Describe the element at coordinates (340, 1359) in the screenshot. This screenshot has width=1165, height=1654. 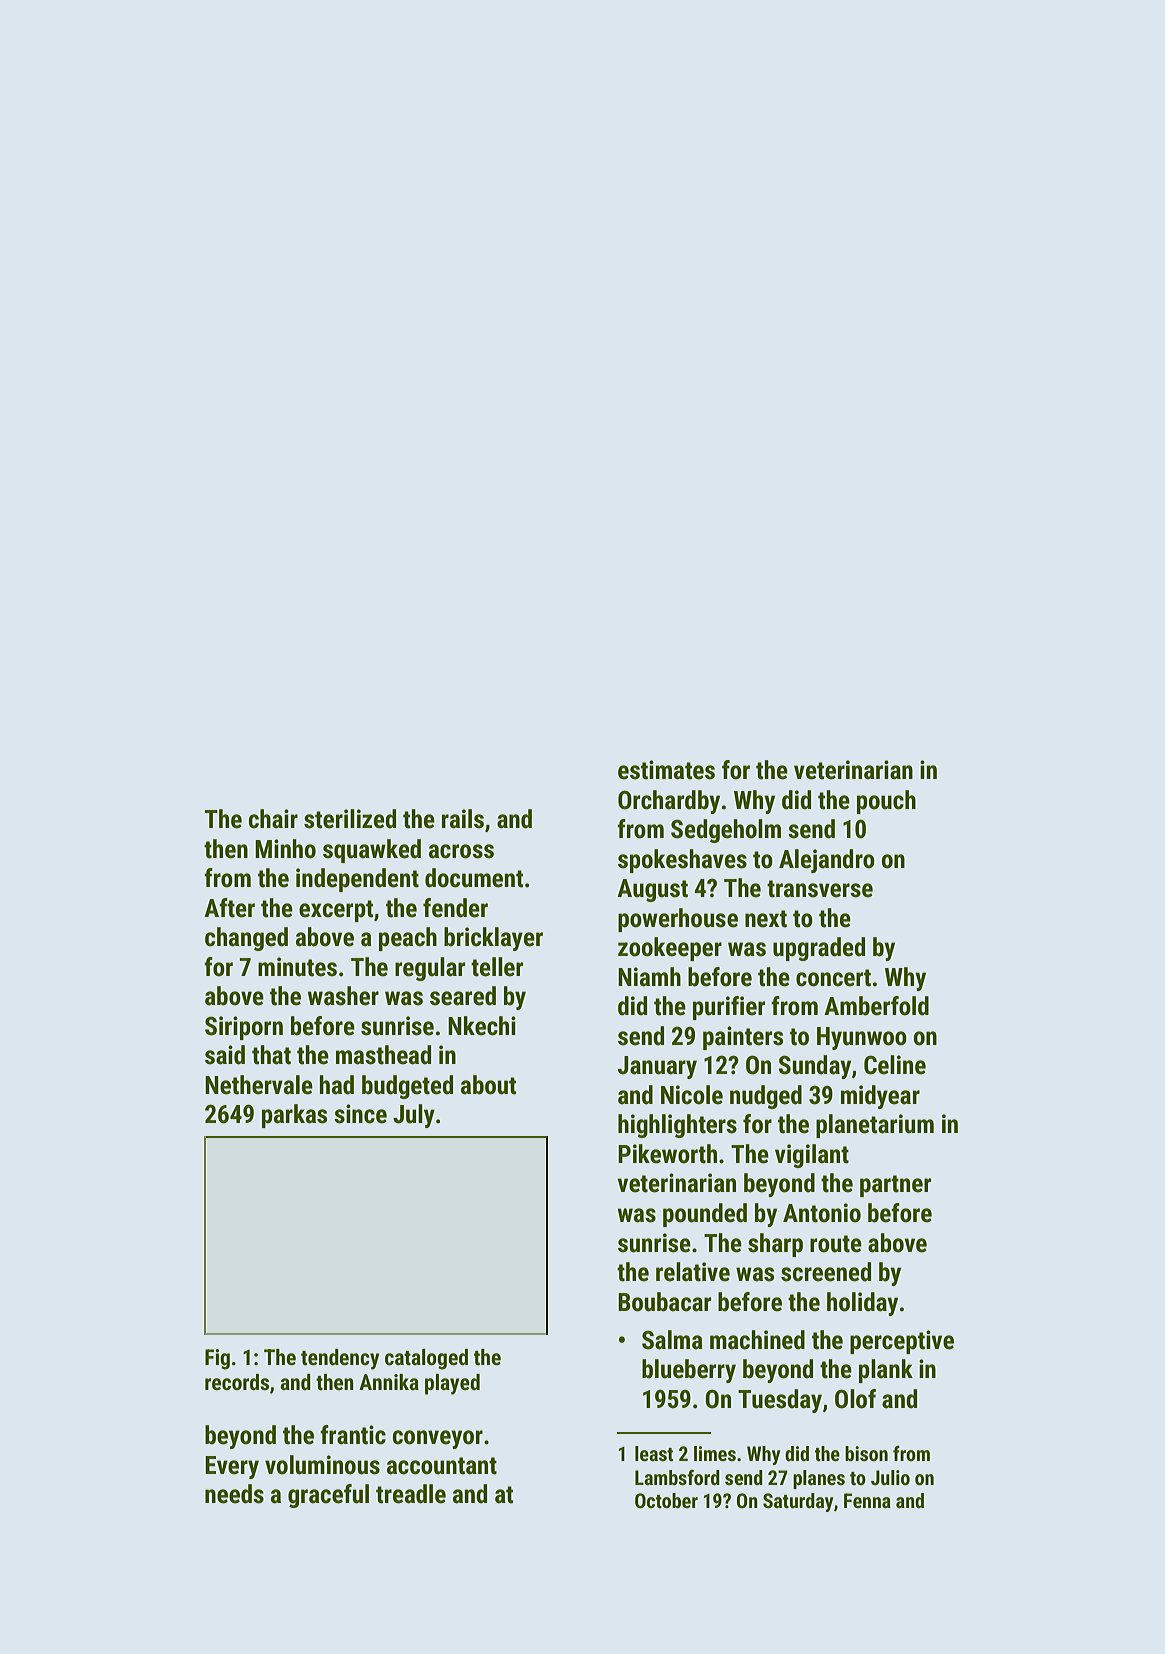
I see `tendency` at that location.
